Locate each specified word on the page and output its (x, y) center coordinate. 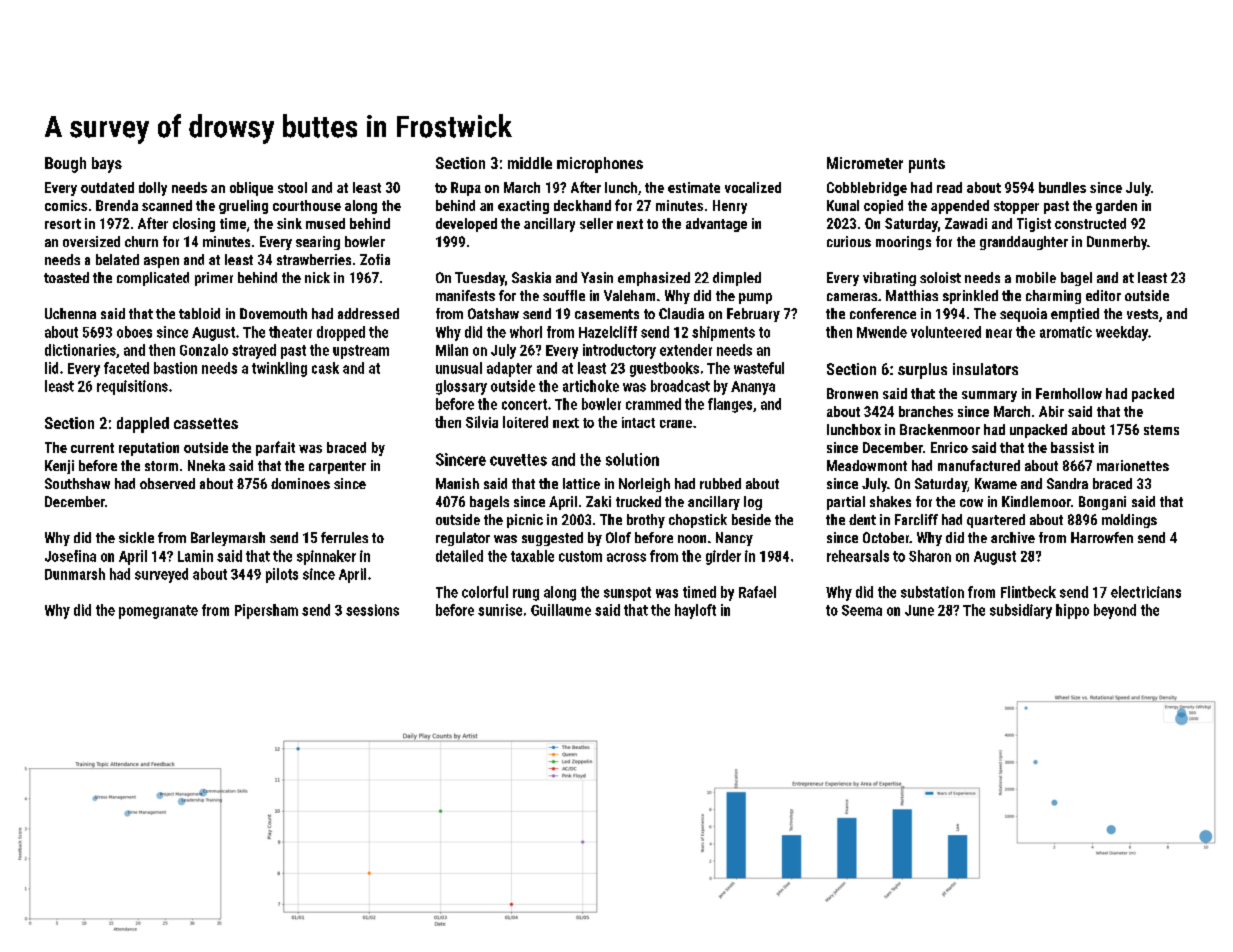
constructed (1090, 223)
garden (1116, 207)
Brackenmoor (940, 429)
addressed (368, 313)
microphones (600, 165)
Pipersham (266, 611)
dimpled (737, 279)
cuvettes (518, 460)
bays (107, 165)
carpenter (337, 467)
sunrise (500, 610)
